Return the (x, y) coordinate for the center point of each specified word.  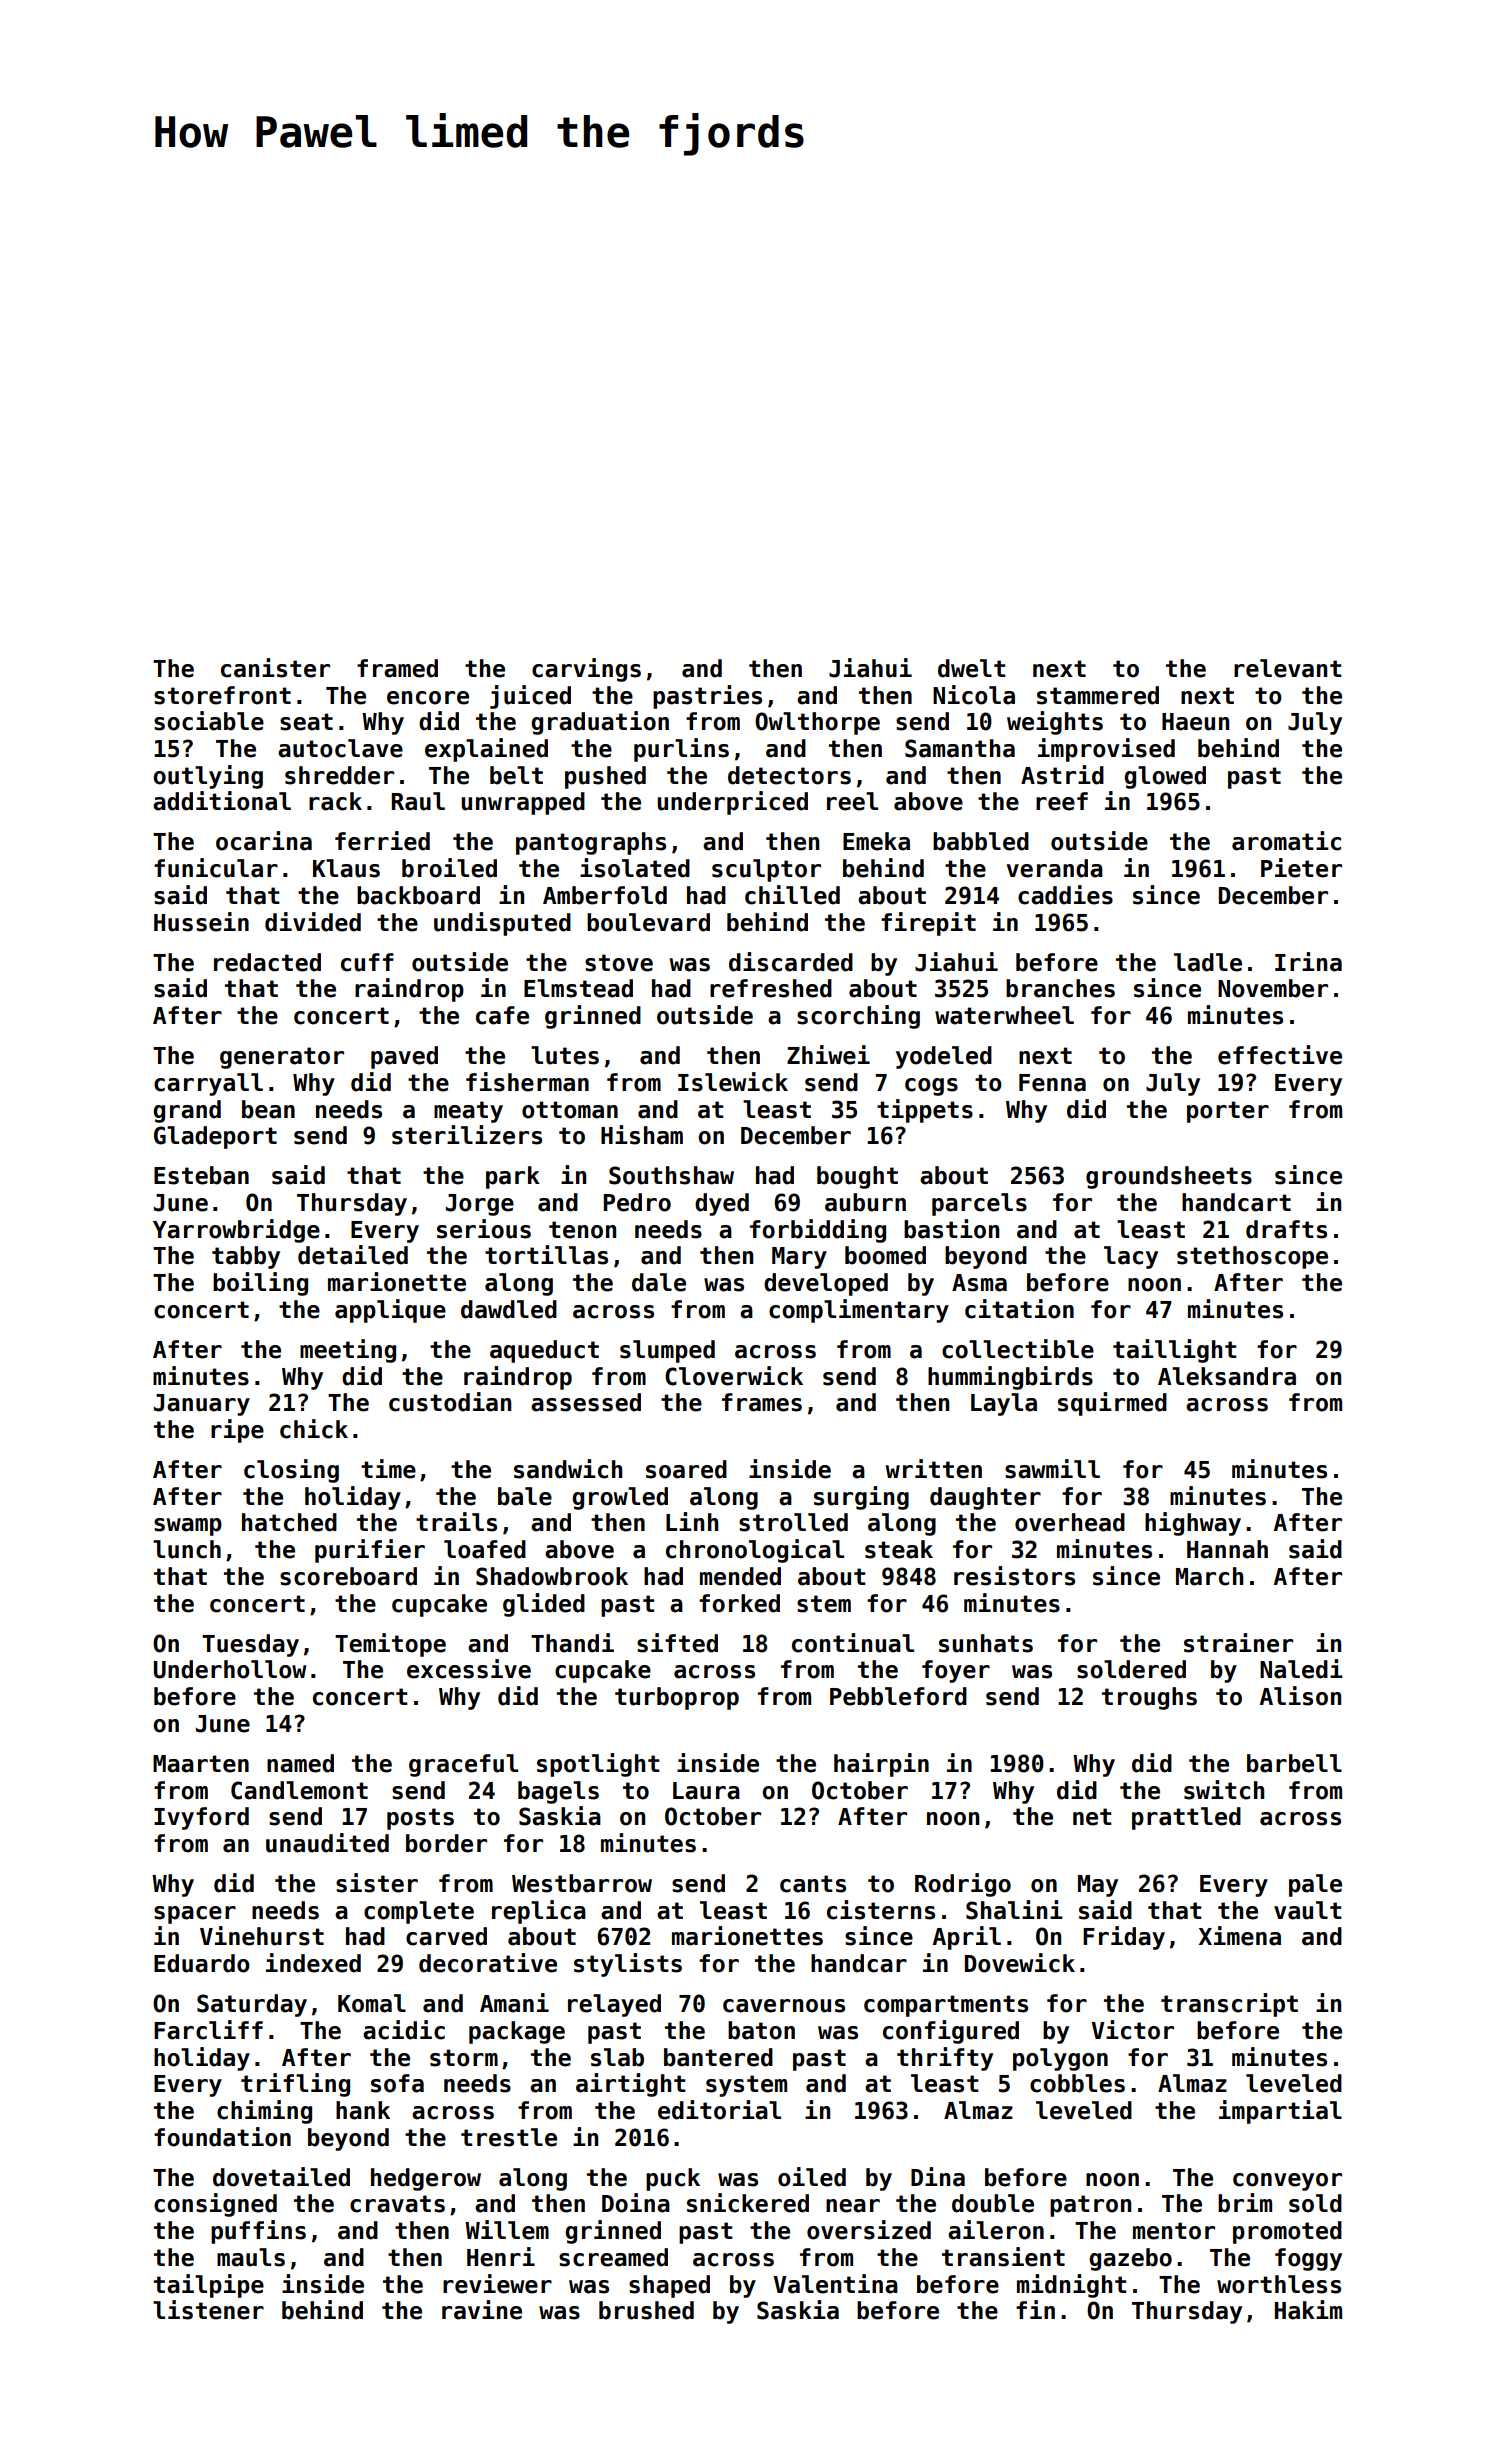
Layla (1004, 1404)
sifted (677, 1643)
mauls (251, 2257)
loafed (485, 1549)
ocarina (264, 841)
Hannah (1227, 1549)
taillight (1175, 1351)
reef (1062, 801)
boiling (260, 1284)
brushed (646, 2310)
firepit (928, 924)
